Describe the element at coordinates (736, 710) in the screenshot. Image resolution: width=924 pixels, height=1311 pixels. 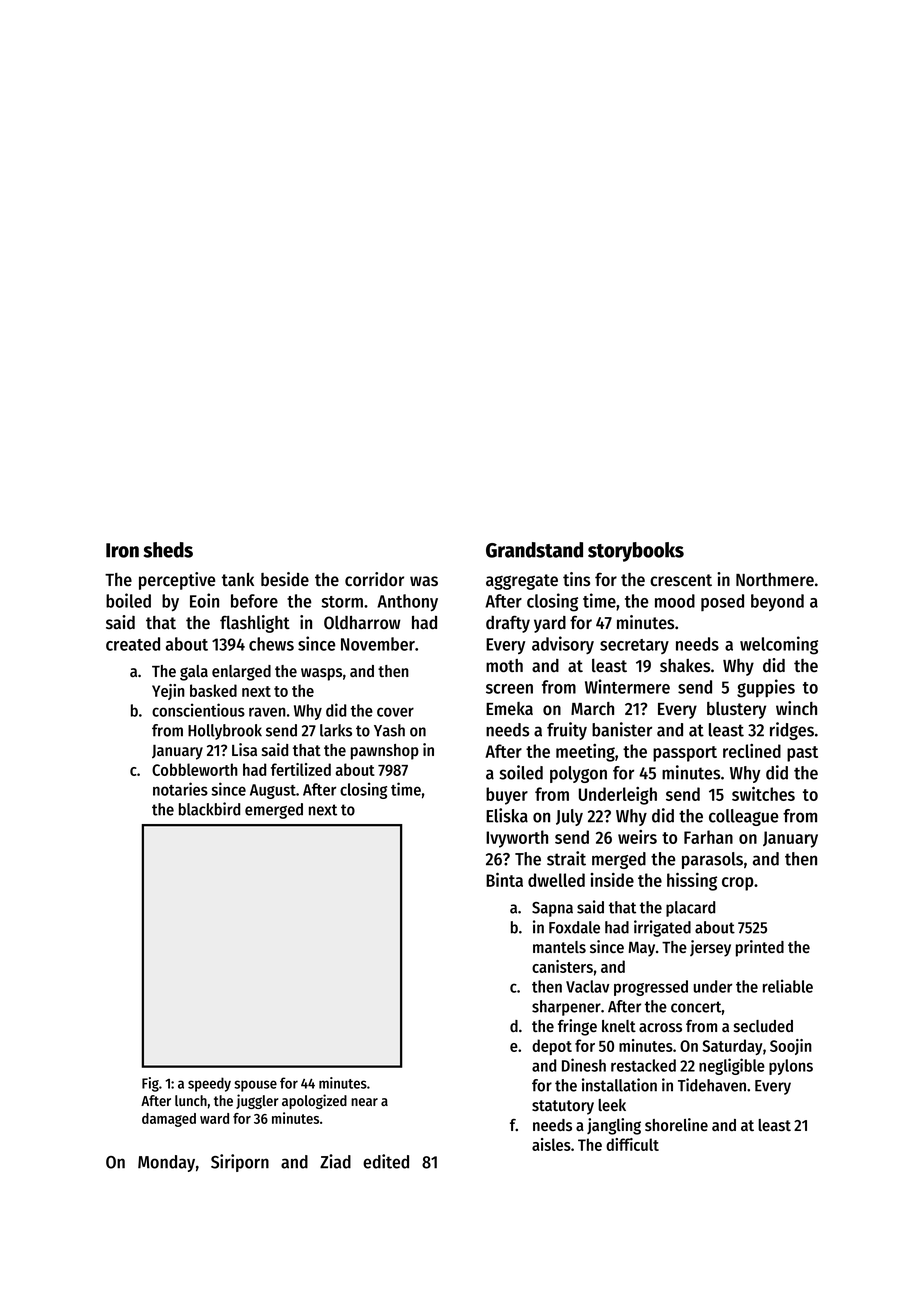
I see `blustery` at that location.
